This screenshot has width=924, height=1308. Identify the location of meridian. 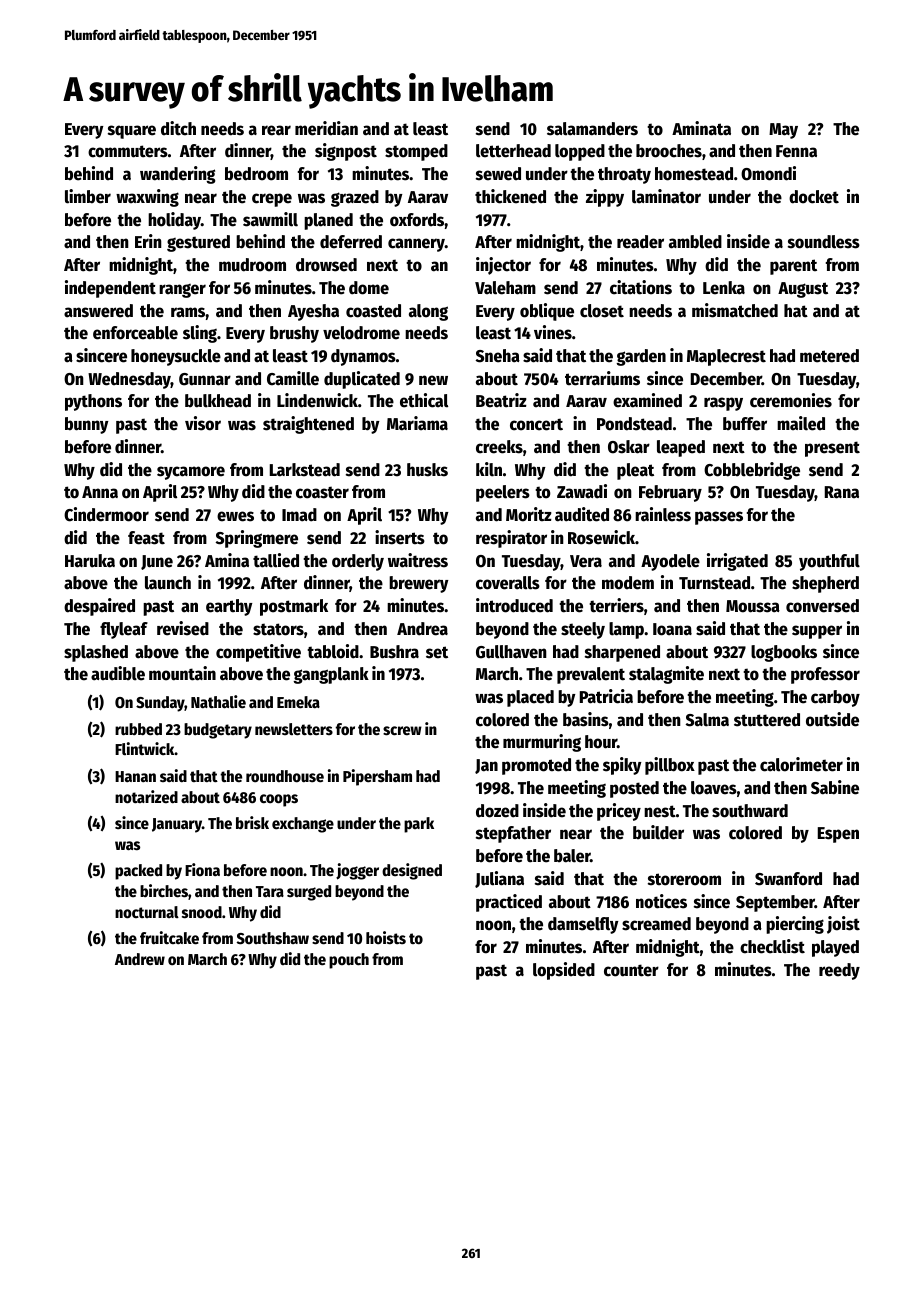
(326, 128).
